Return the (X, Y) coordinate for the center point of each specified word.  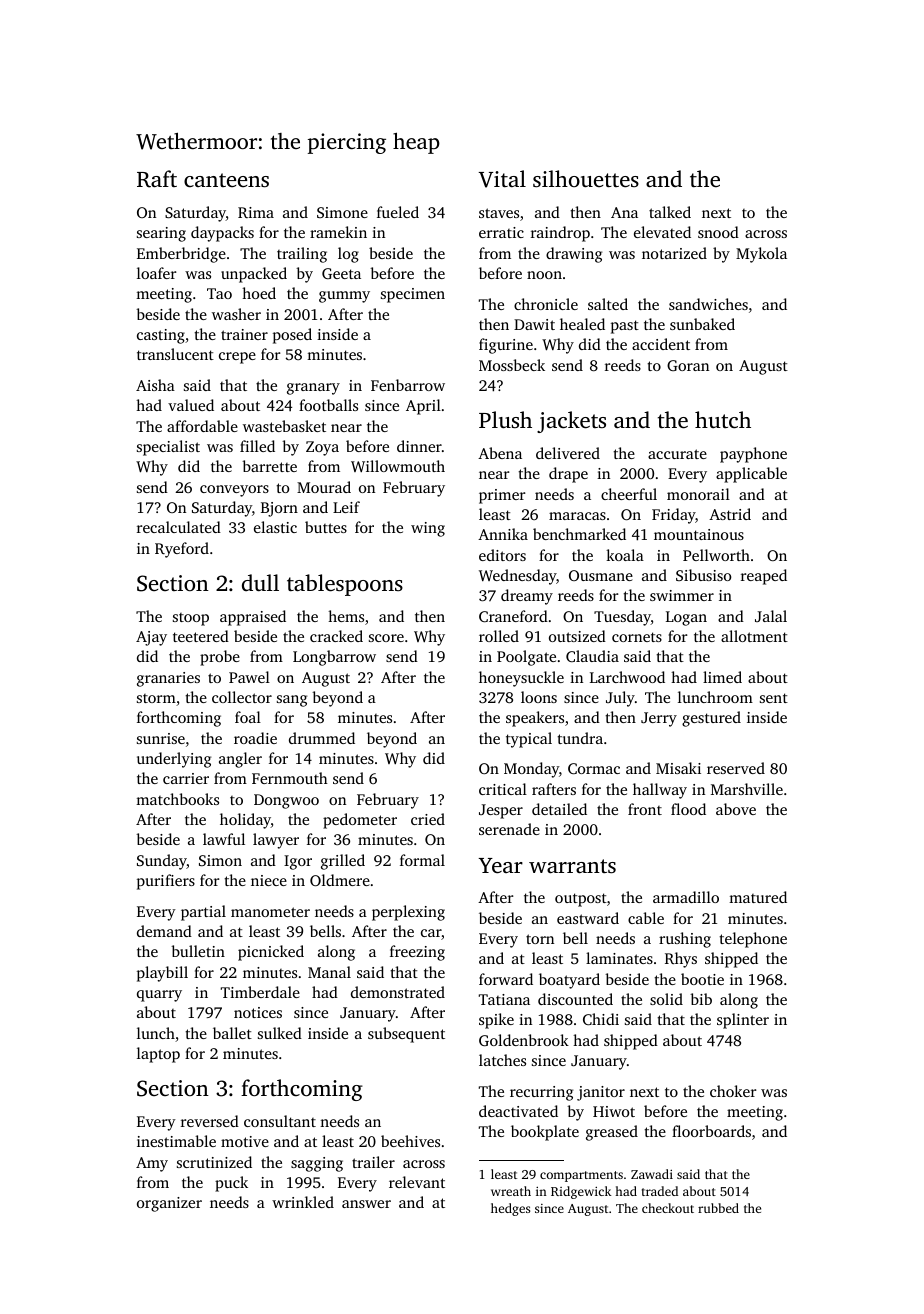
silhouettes (586, 179)
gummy (344, 297)
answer (366, 1204)
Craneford (513, 616)
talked (670, 212)
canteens (226, 180)
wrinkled (303, 1202)
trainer (244, 334)
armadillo (686, 897)
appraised (253, 618)
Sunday (162, 862)
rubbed (718, 1208)
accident (661, 344)
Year (501, 866)
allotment (754, 636)
